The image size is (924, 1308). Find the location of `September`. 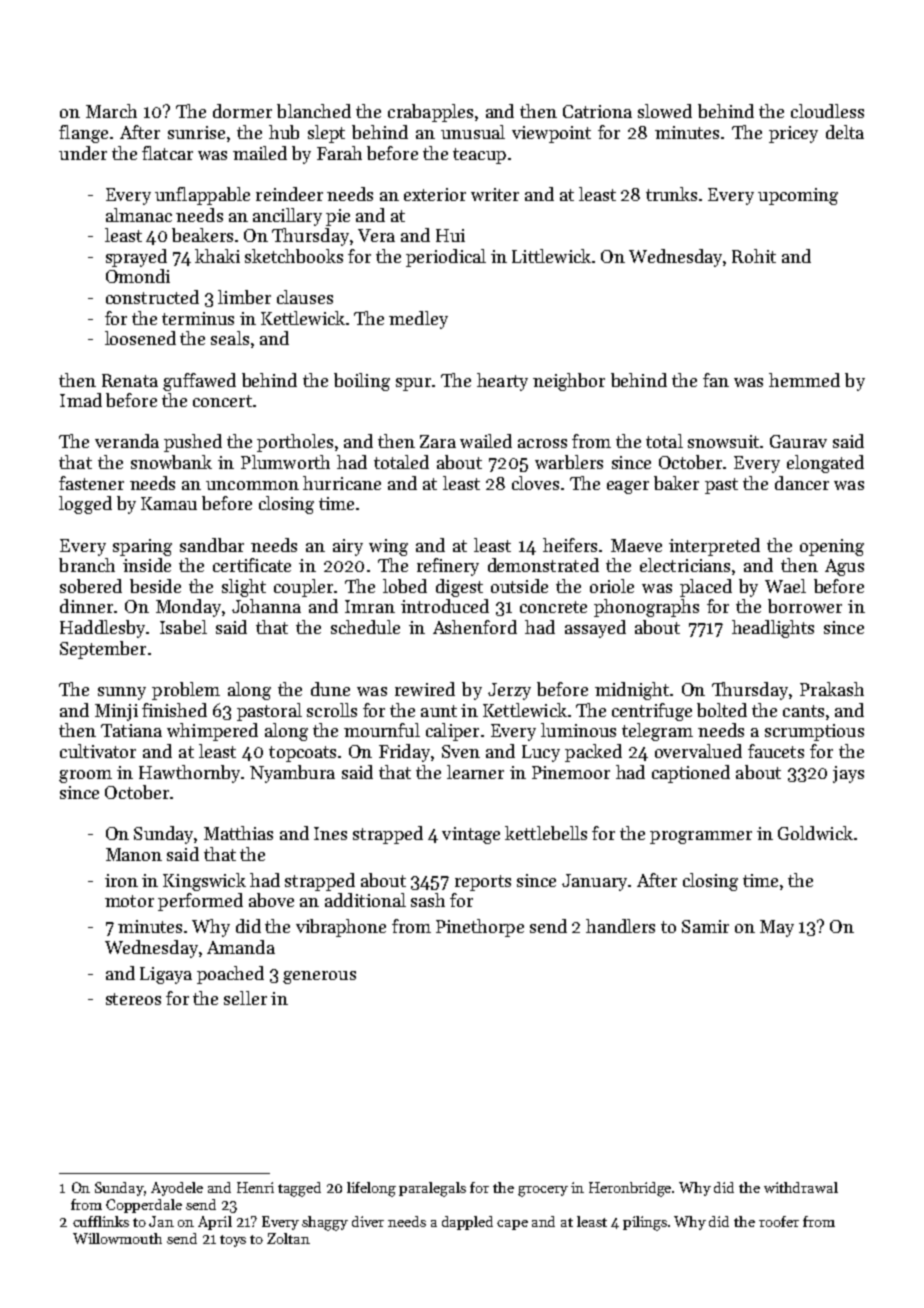

September is located at coordinates (103, 650).
